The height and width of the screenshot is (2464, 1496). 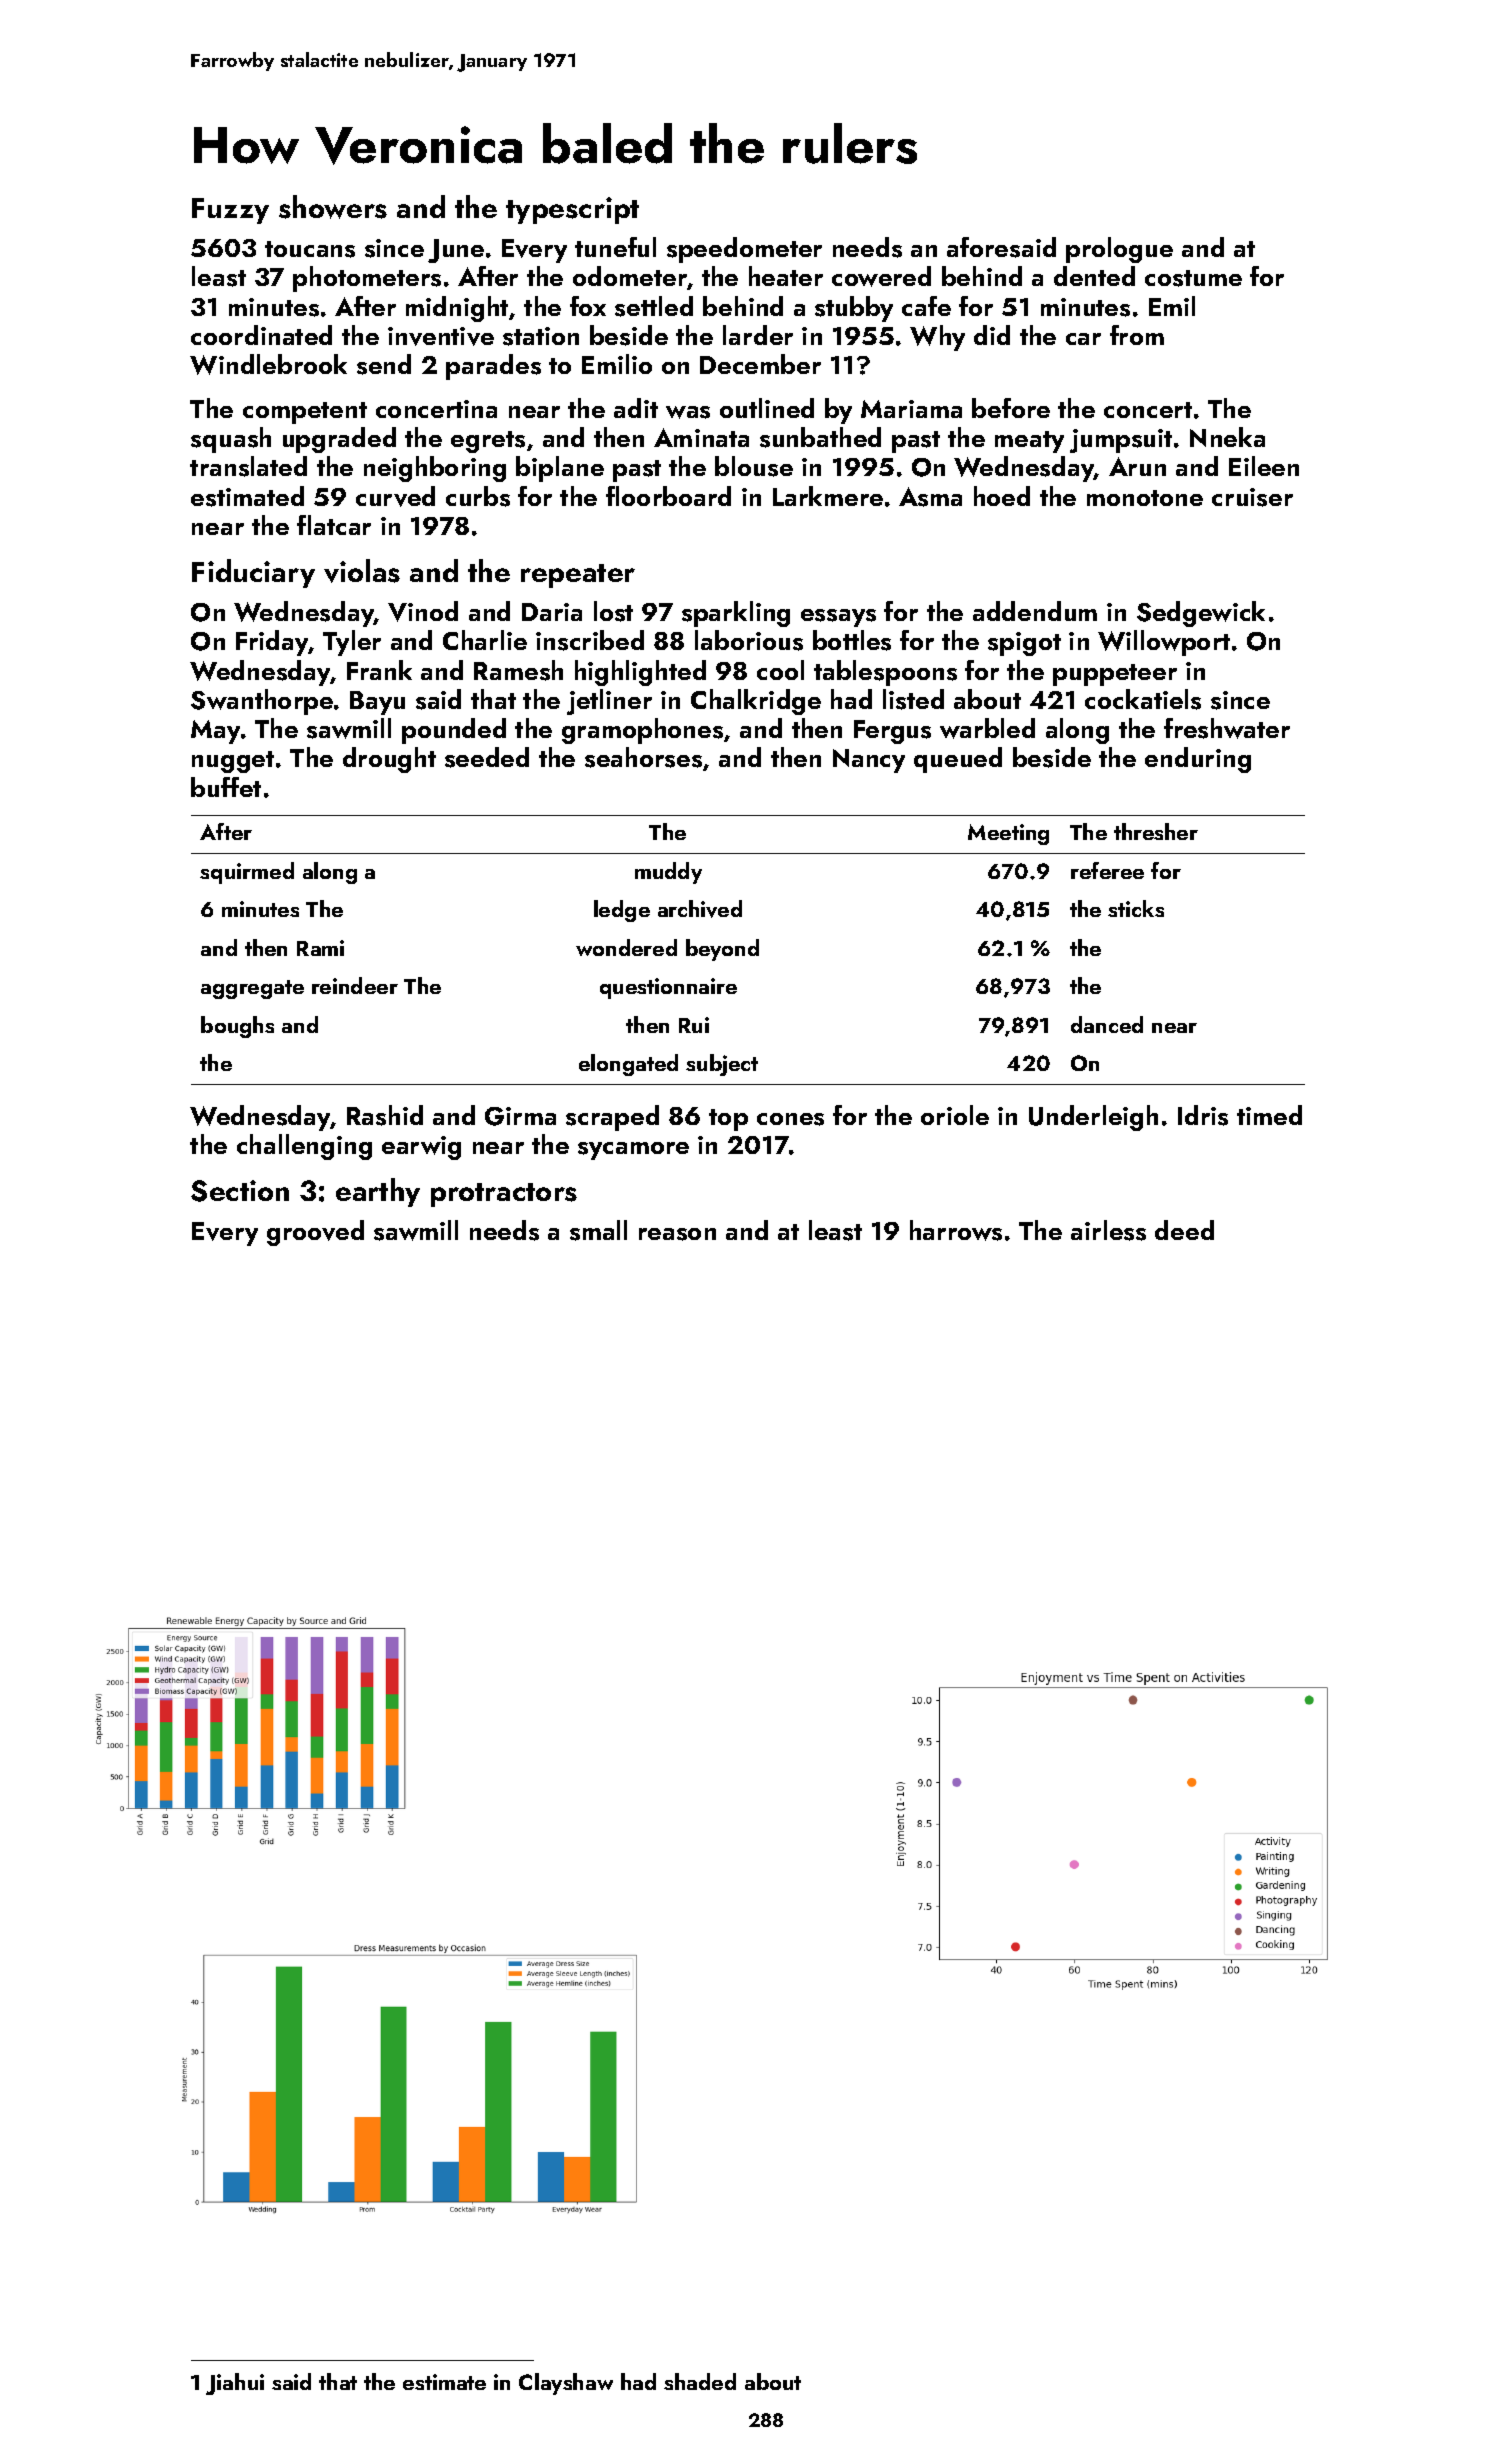 What do you see at coordinates (315, 1233) in the screenshot?
I see `grooved` at bounding box center [315, 1233].
